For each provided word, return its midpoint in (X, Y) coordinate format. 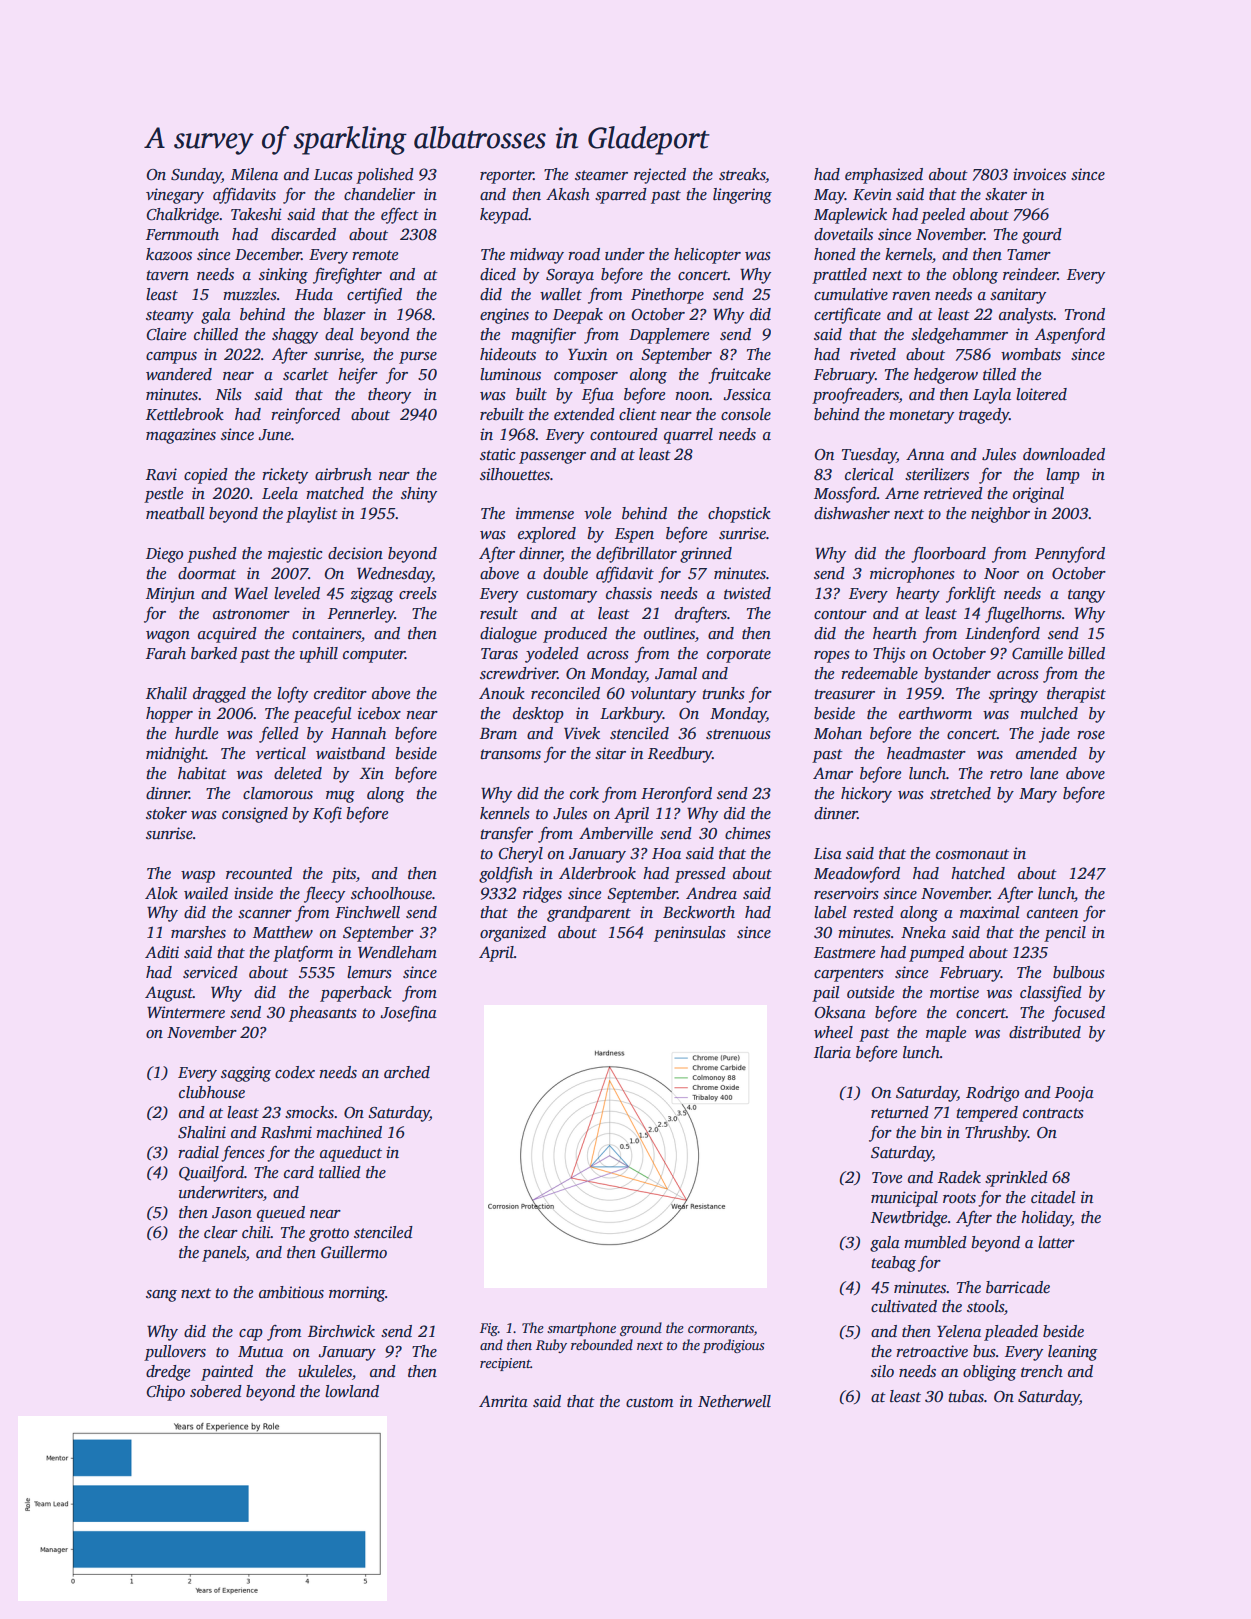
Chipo (165, 1393)
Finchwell (367, 912)
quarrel (688, 436)
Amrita (503, 1401)
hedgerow (946, 376)
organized (513, 934)
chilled (216, 334)
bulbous (1079, 972)
